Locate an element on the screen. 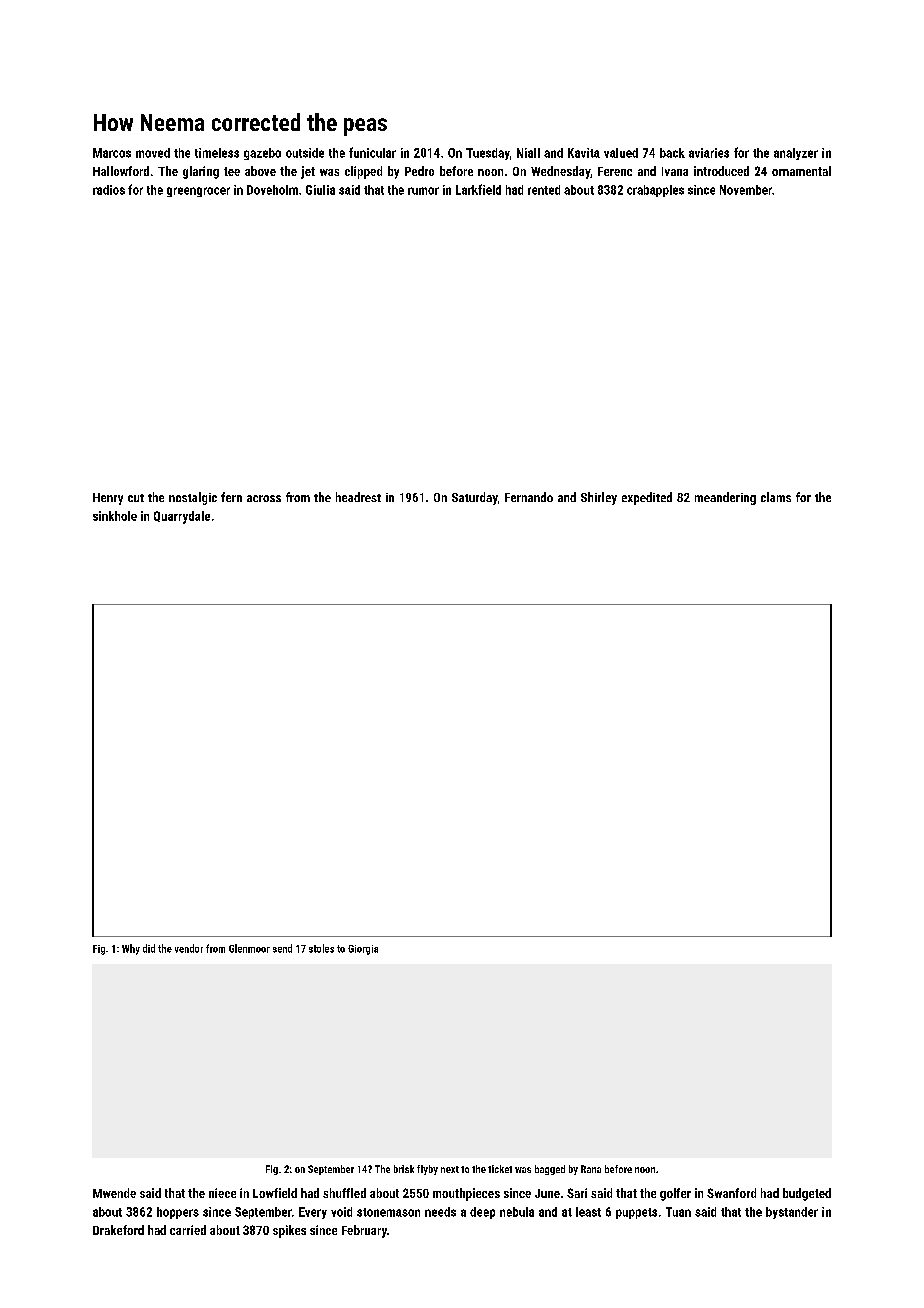 This screenshot has height=1308, width=924. Giorgia is located at coordinates (363, 950).
